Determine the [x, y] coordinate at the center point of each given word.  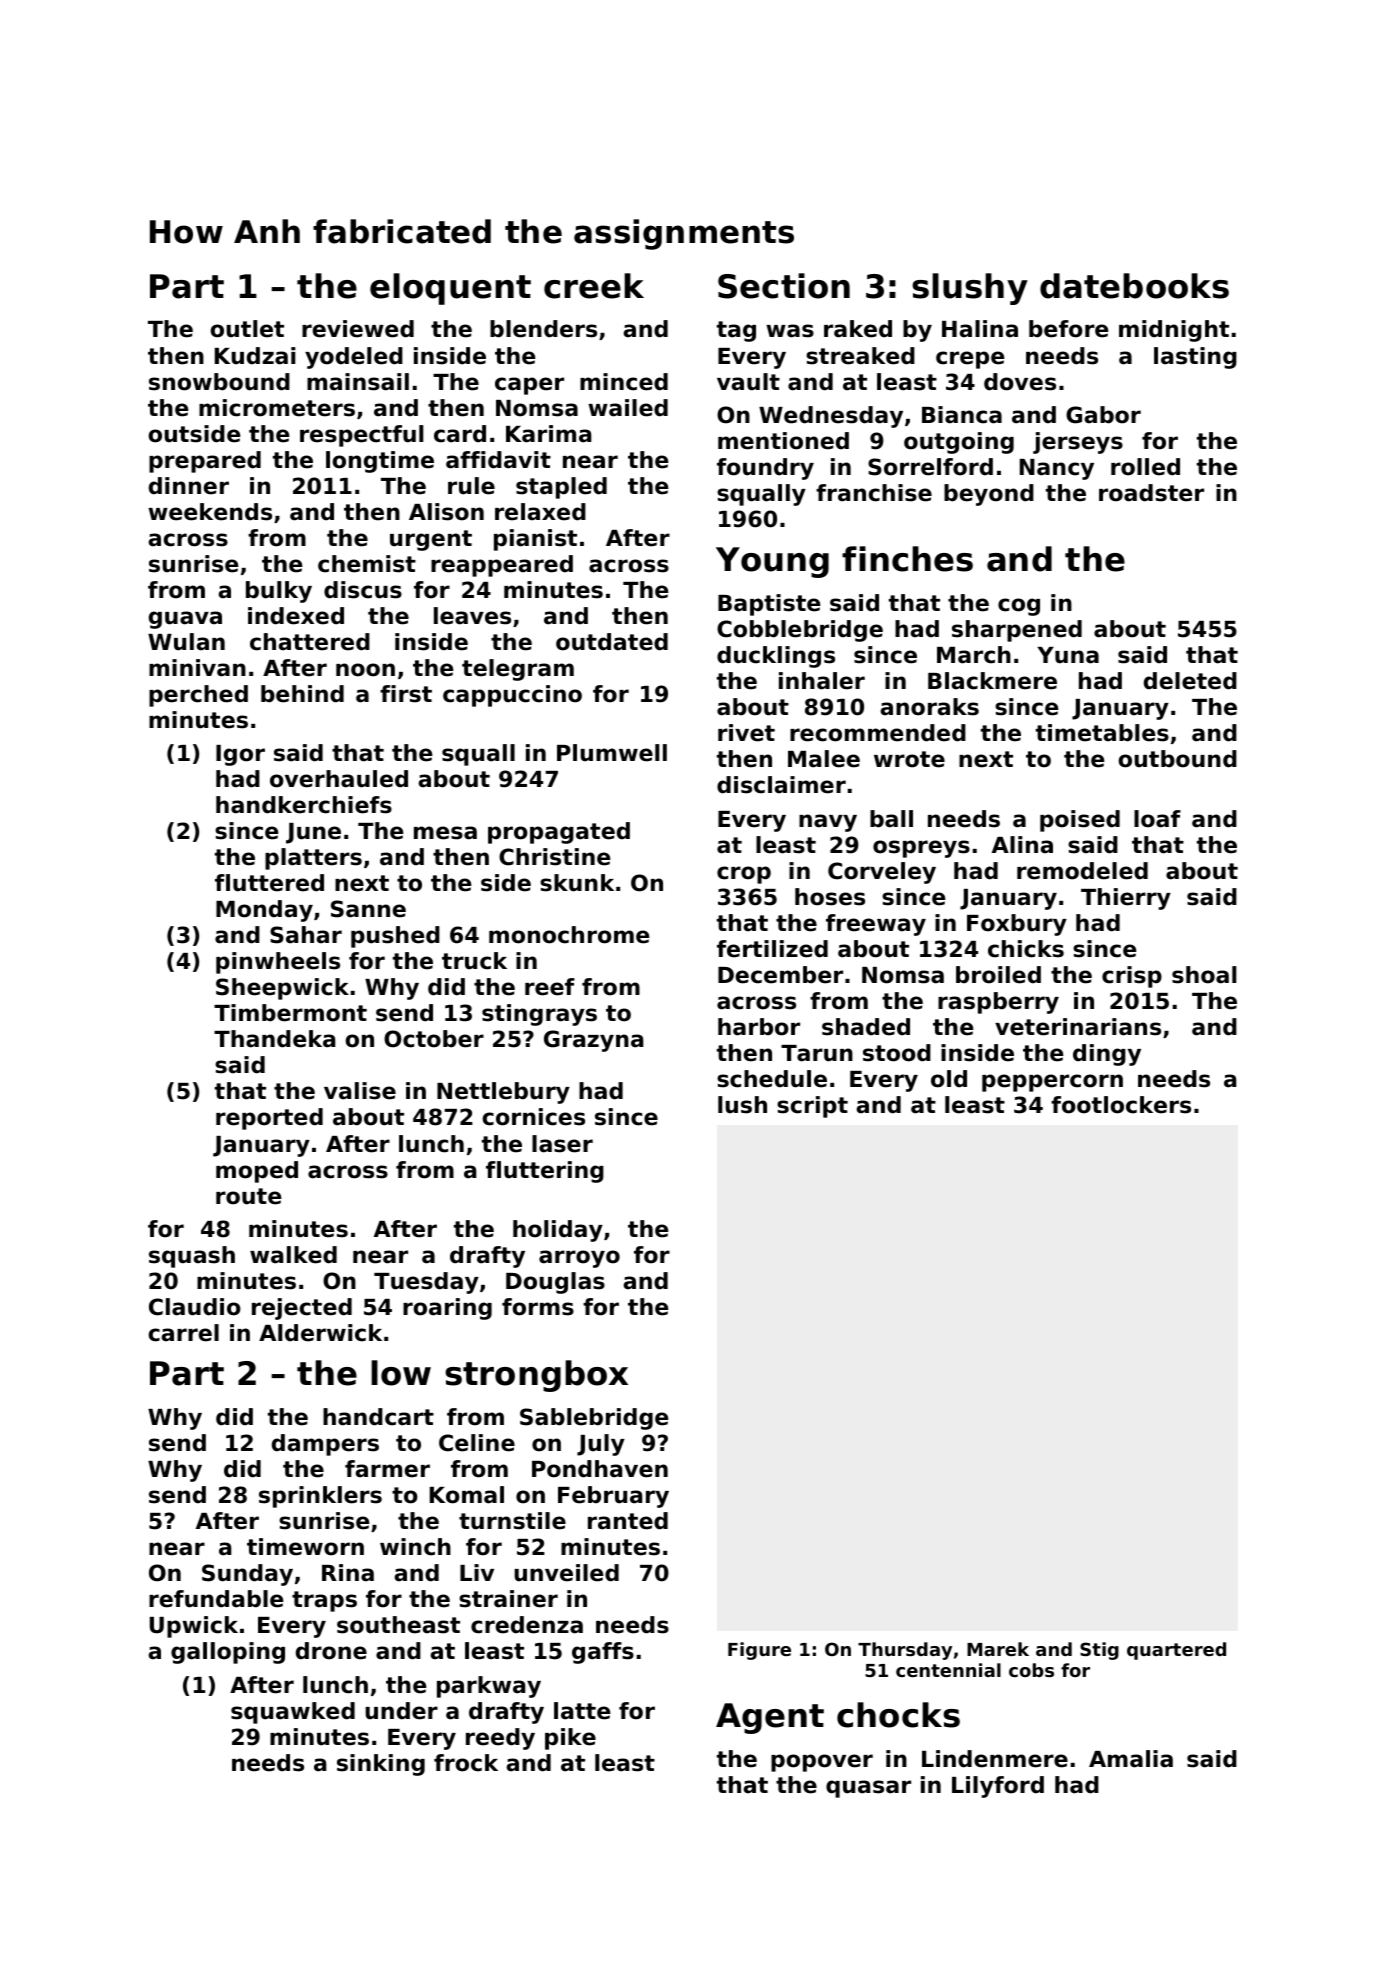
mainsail [358, 382]
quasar [868, 1789]
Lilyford [998, 1787]
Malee [824, 759]
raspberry [998, 1003]
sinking [381, 1765]
